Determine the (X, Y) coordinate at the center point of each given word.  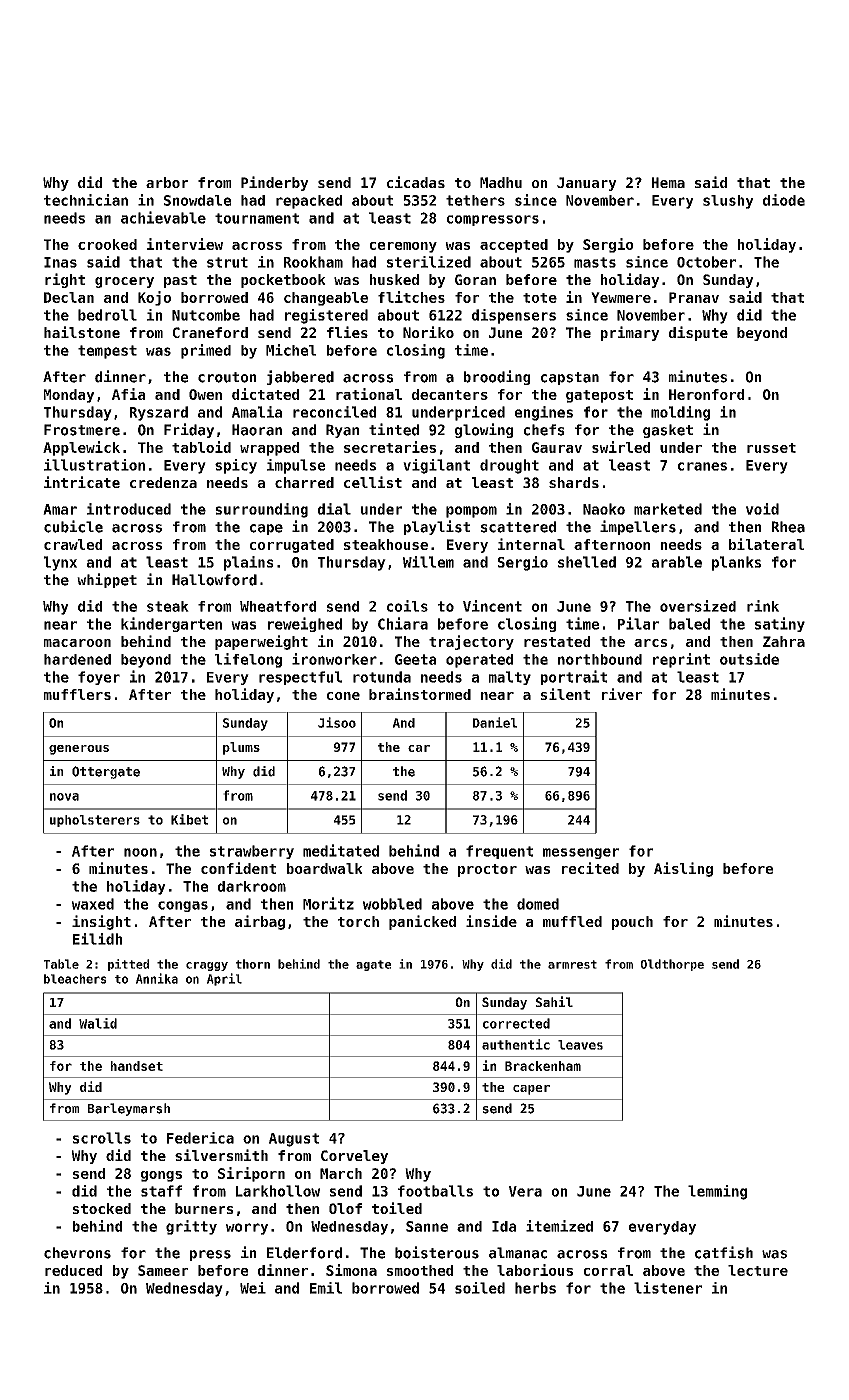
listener (668, 1288)
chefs (544, 430)
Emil (326, 1288)
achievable (163, 217)
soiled (480, 1288)
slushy (728, 202)
